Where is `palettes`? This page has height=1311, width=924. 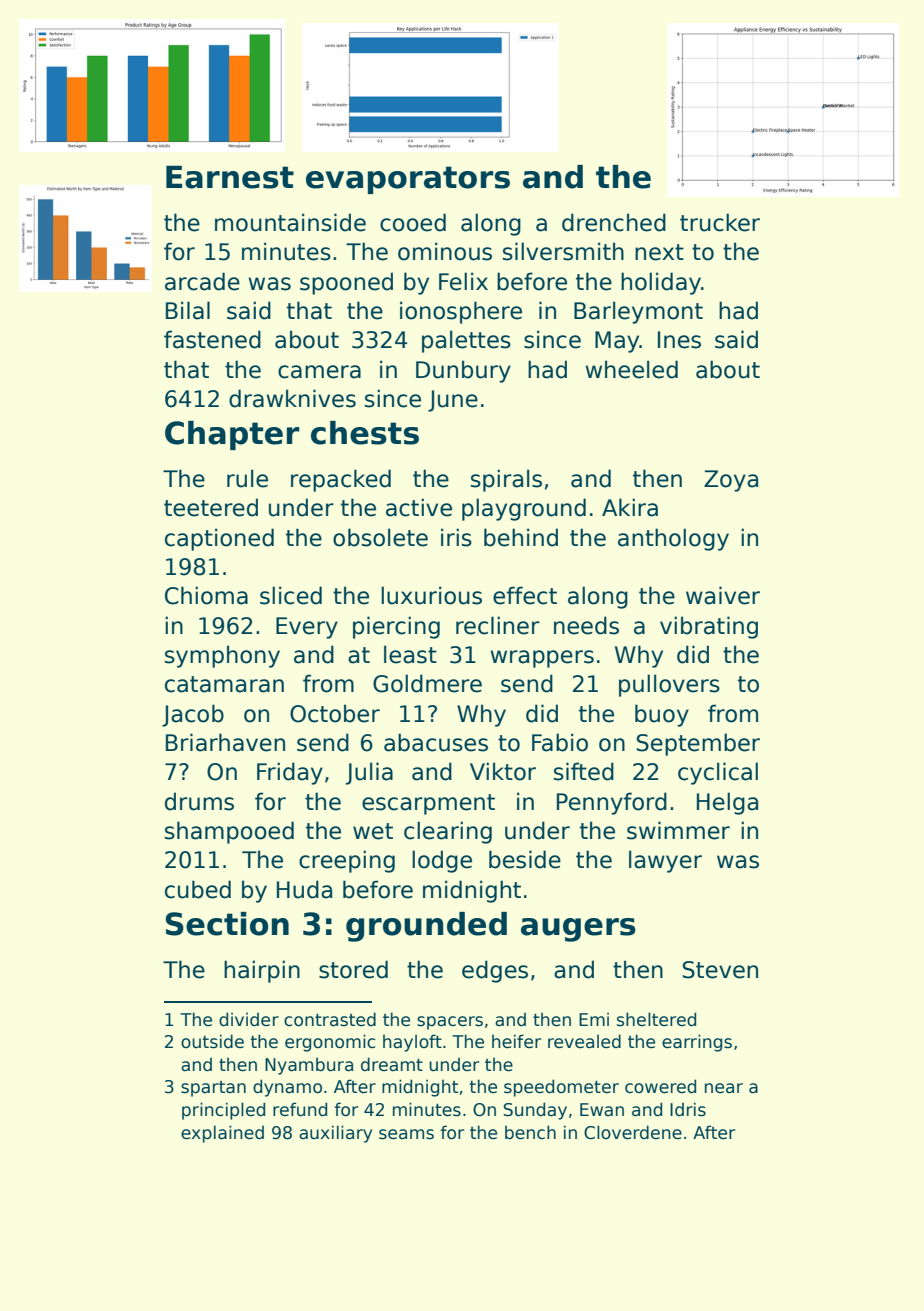
palettes is located at coordinates (466, 341).
